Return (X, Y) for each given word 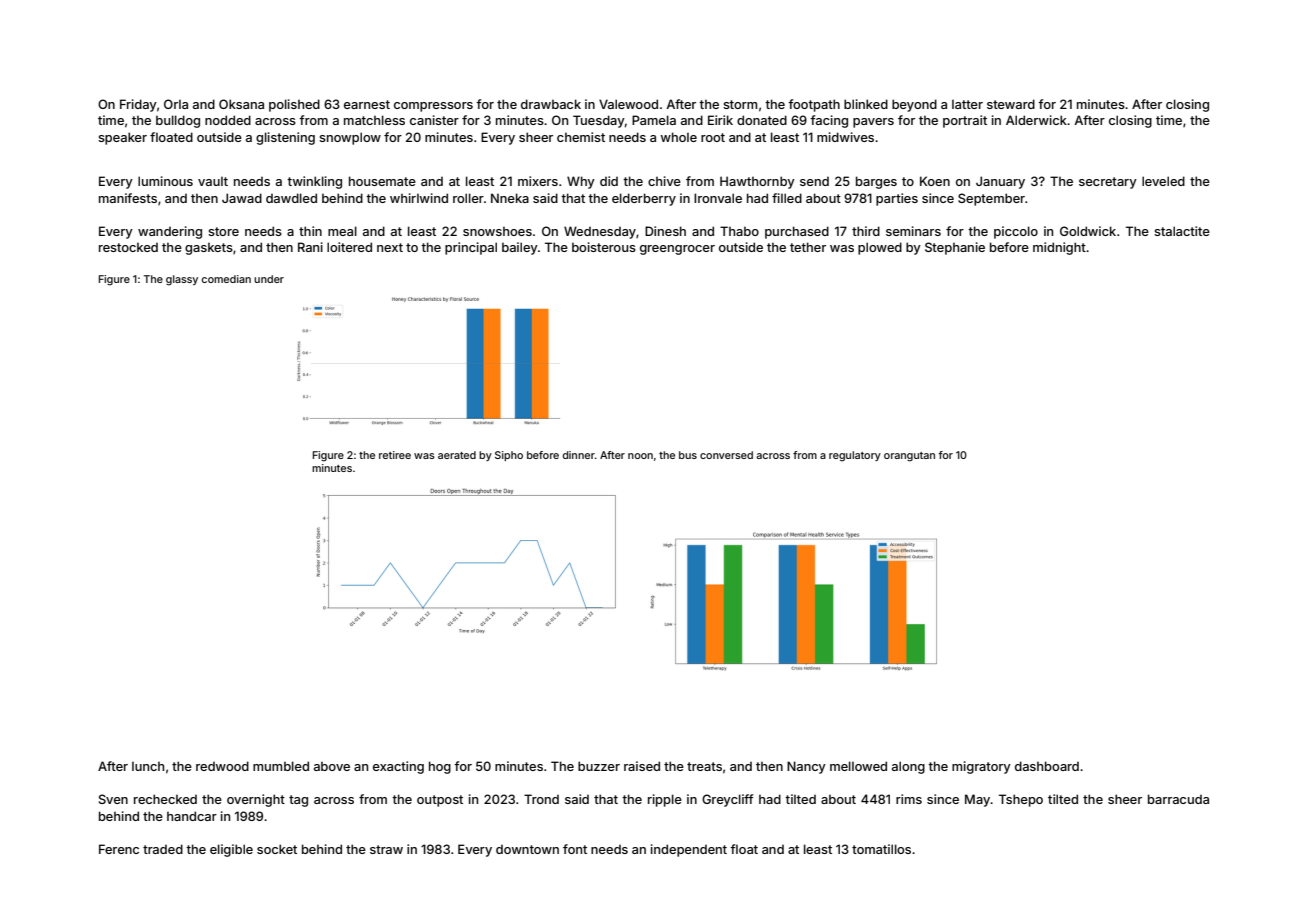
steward (1011, 104)
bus (688, 455)
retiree (395, 455)
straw (386, 849)
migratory (981, 767)
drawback (551, 104)
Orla (176, 104)
